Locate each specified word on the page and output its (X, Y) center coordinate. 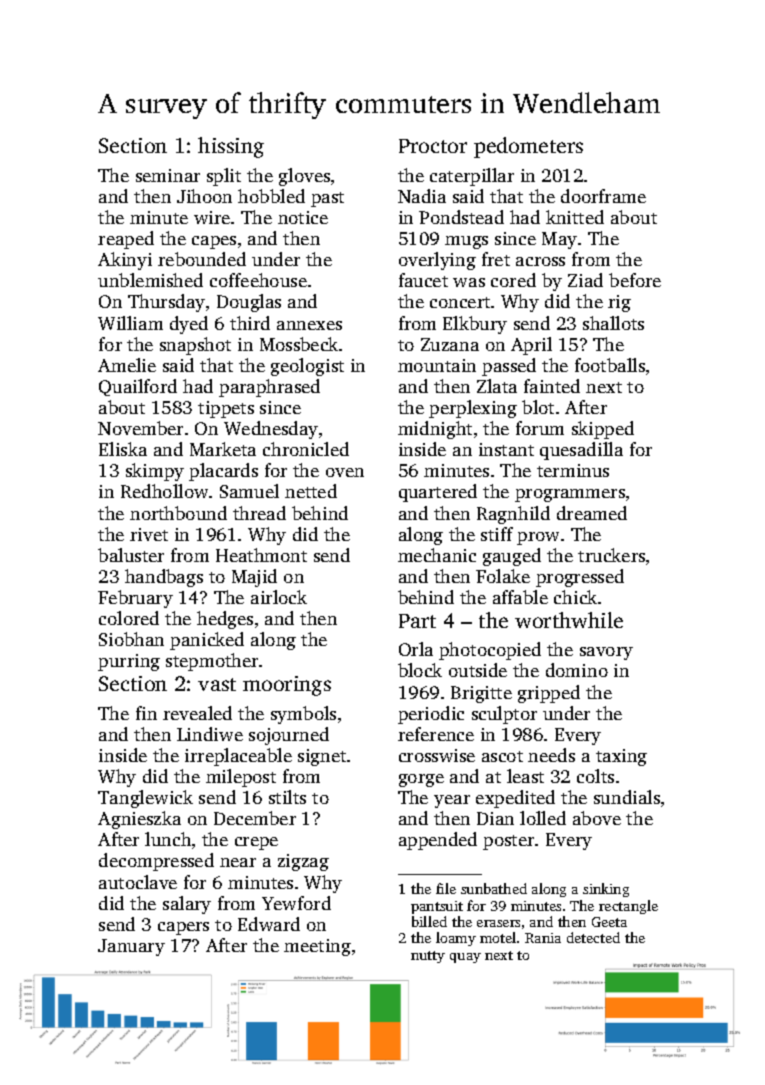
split (224, 177)
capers (183, 928)
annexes (309, 325)
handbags (164, 578)
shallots (613, 323)
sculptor (504, 715)
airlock (279, 597)
